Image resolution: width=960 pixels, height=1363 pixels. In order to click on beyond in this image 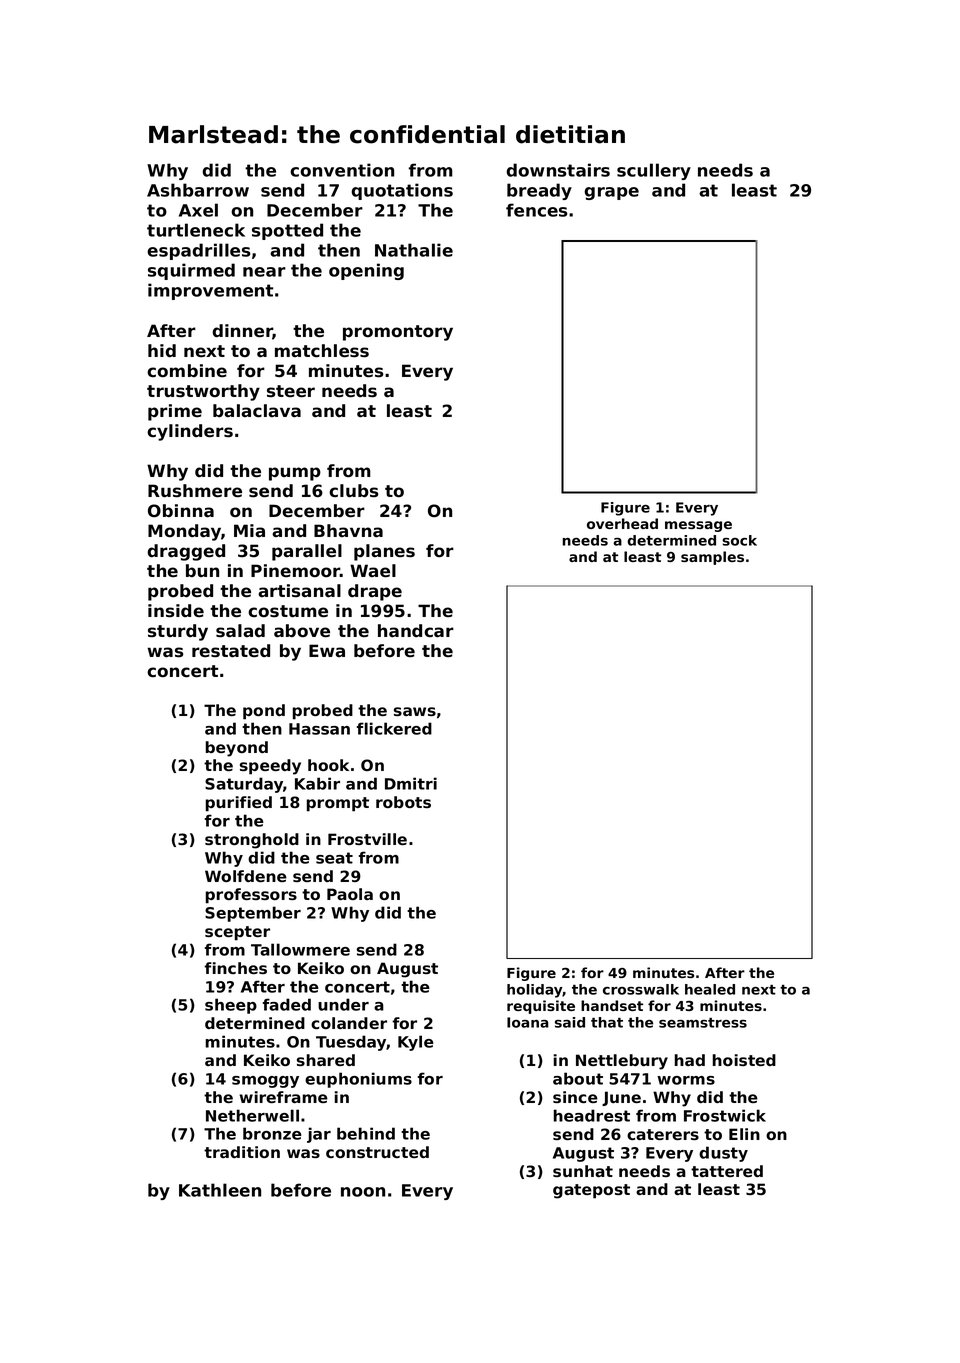, I will do `click(237, 749)`.
